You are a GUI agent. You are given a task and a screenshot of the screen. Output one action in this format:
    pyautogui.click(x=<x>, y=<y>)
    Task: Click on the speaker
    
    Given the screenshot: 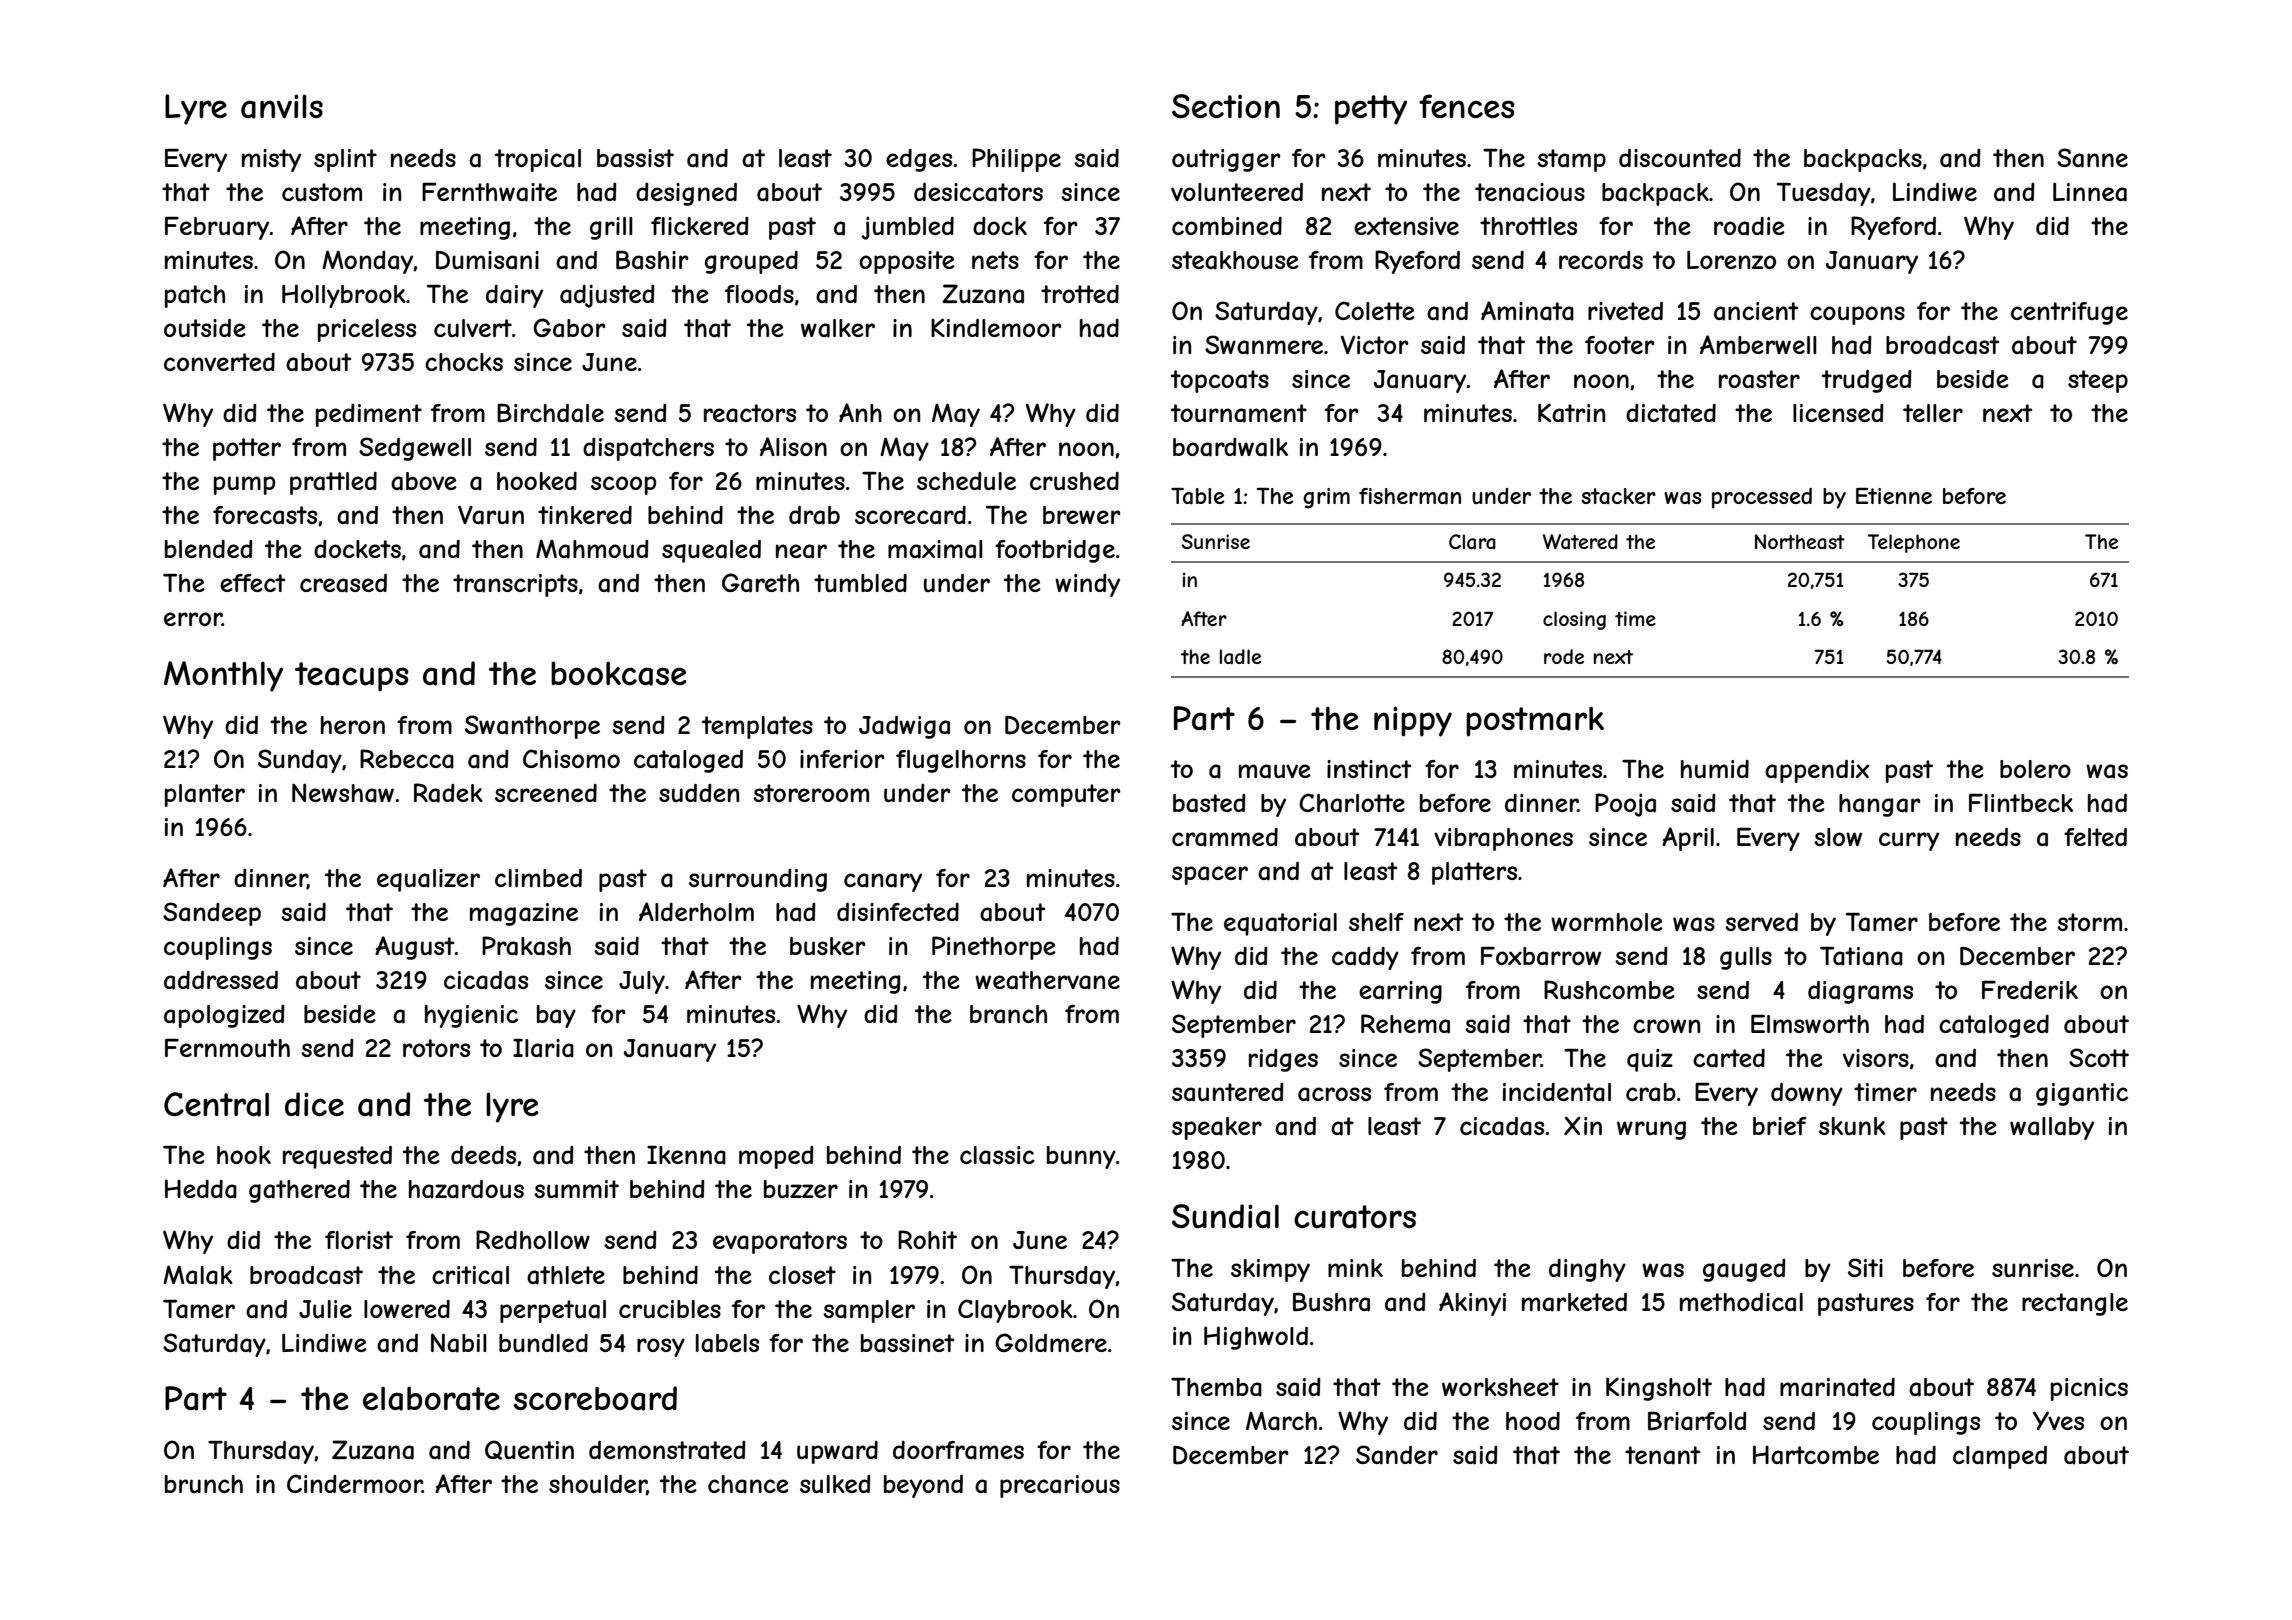 What is the action you would take?
    pyautogui.click(x=1217, y=1128)
